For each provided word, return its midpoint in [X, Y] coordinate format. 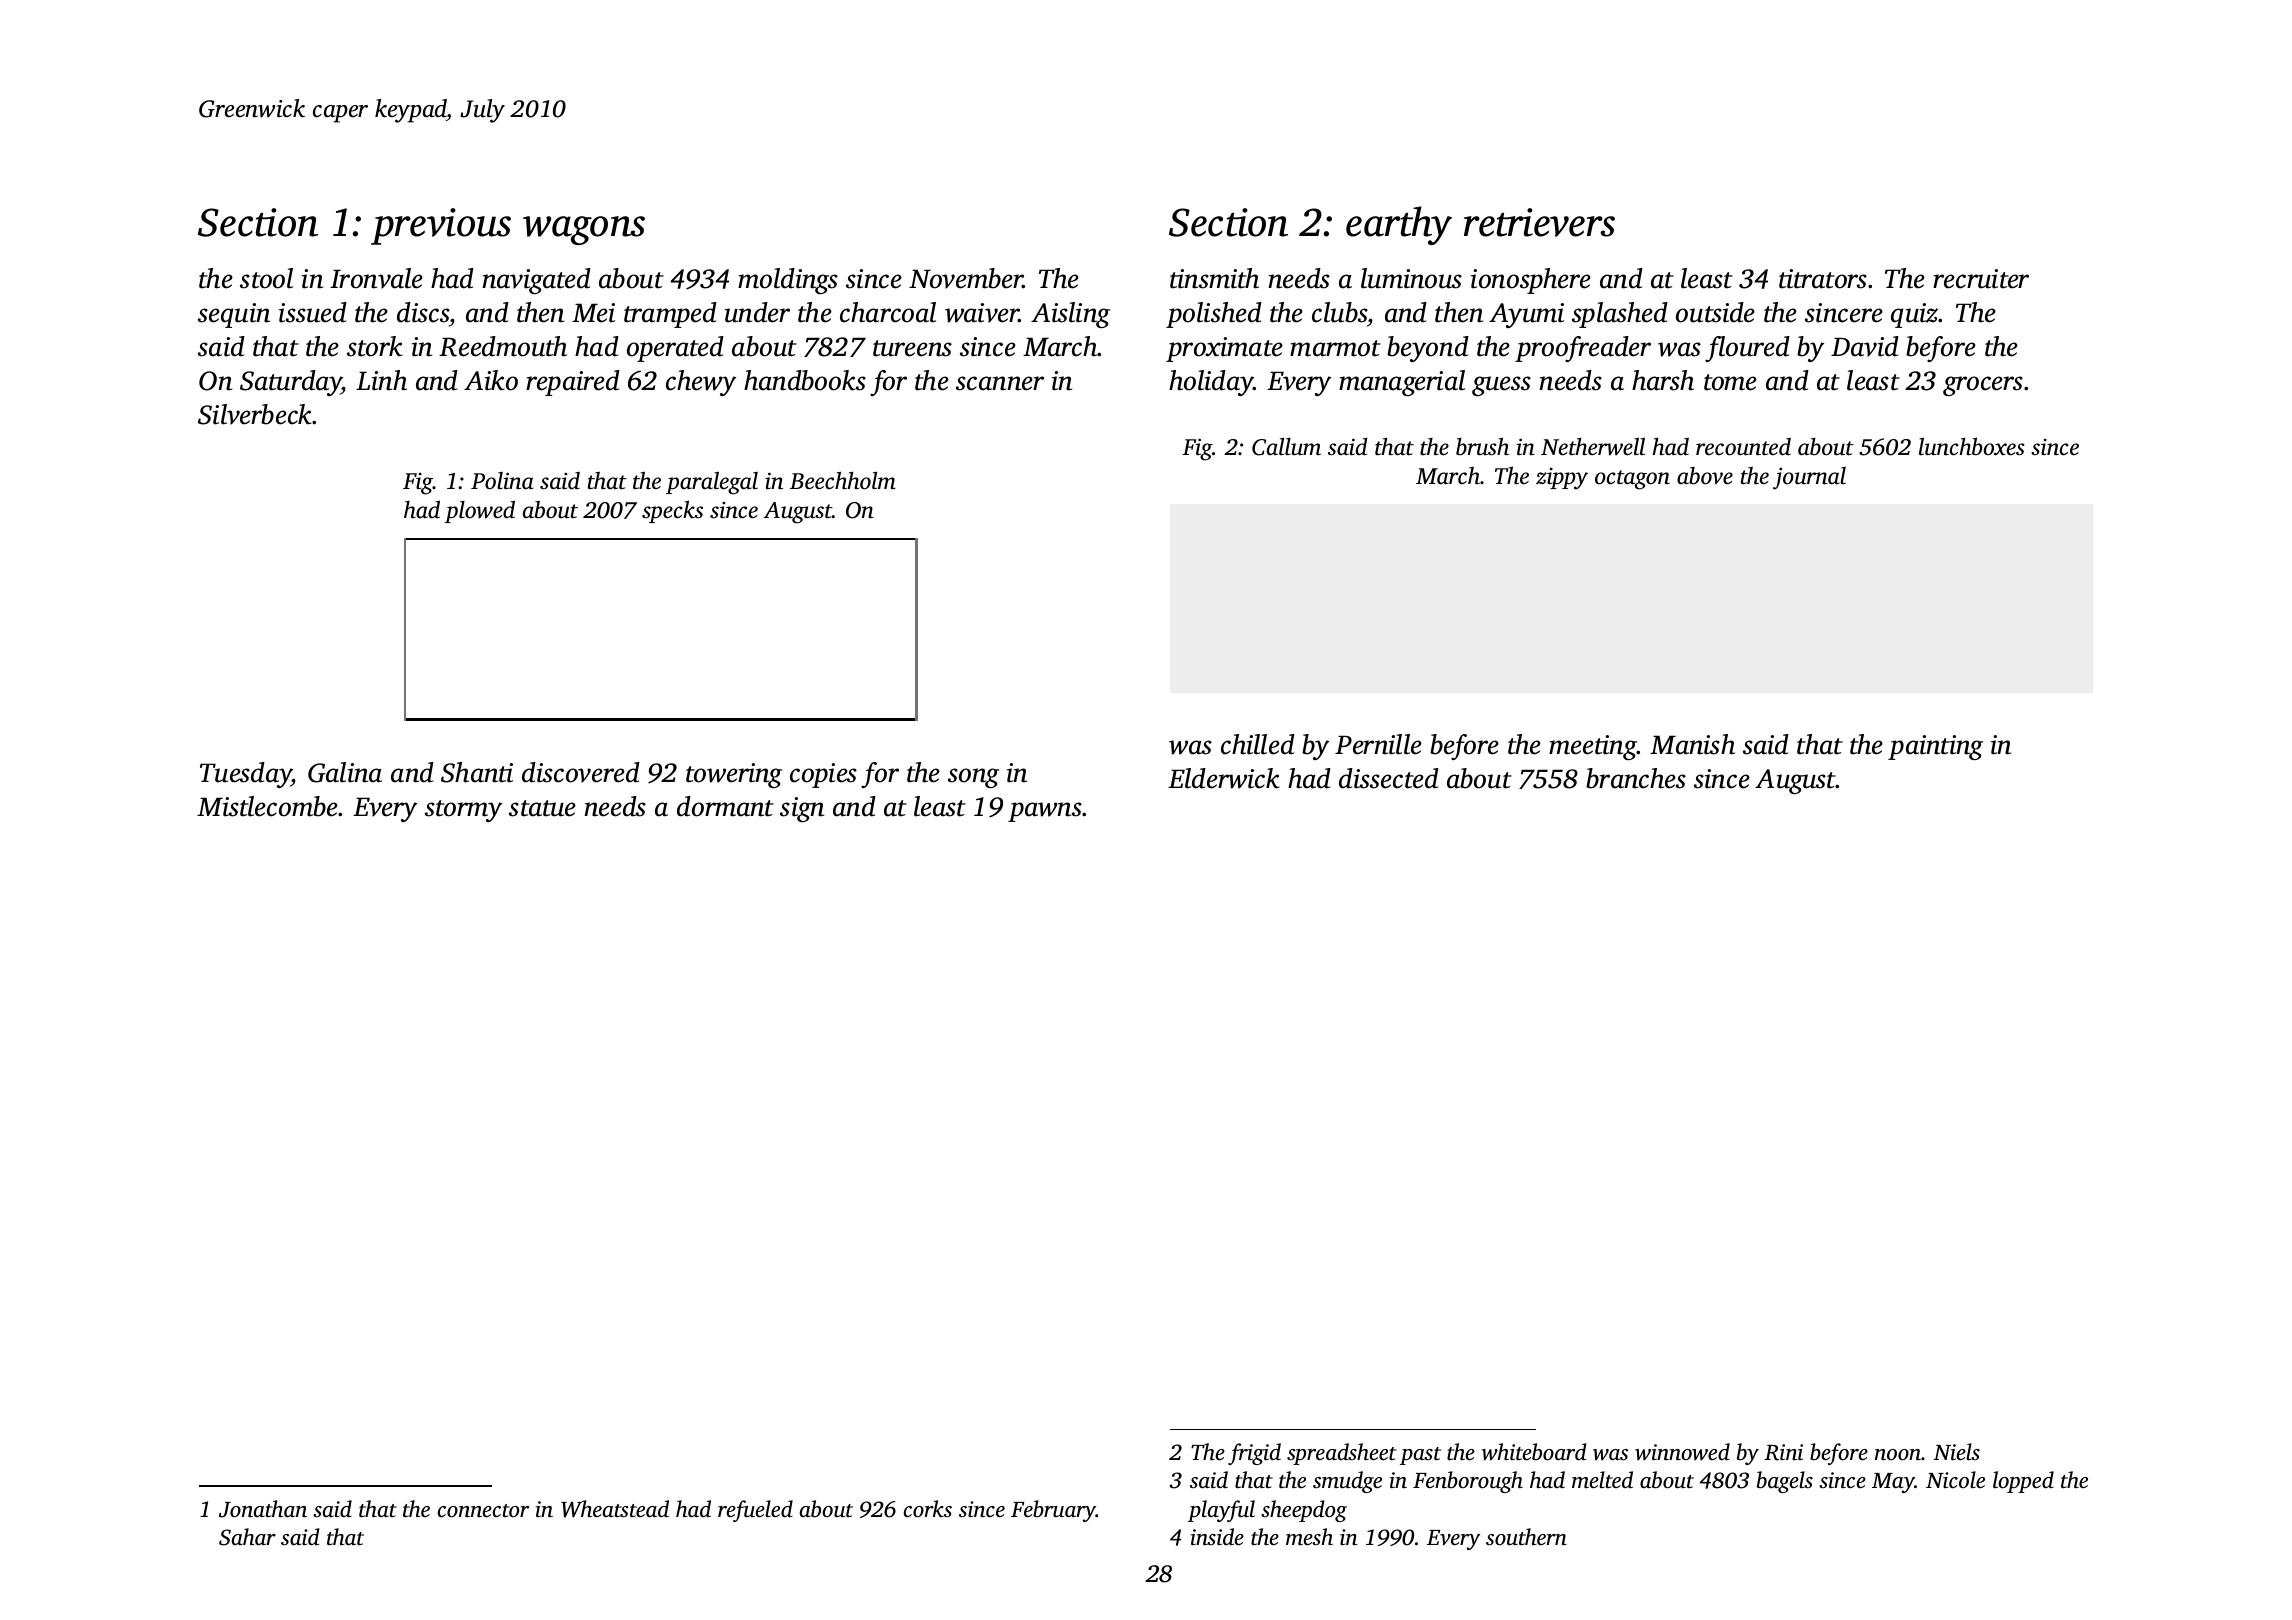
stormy [463, 811]
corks [928, 1509]
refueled [755, 1511]
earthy [1399, 225]
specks [672, 512]
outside [1715, 312]
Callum [1286, 447]
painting [1935, 747]
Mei [593, 313]
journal [1809, 478]
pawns [1045, 812]
